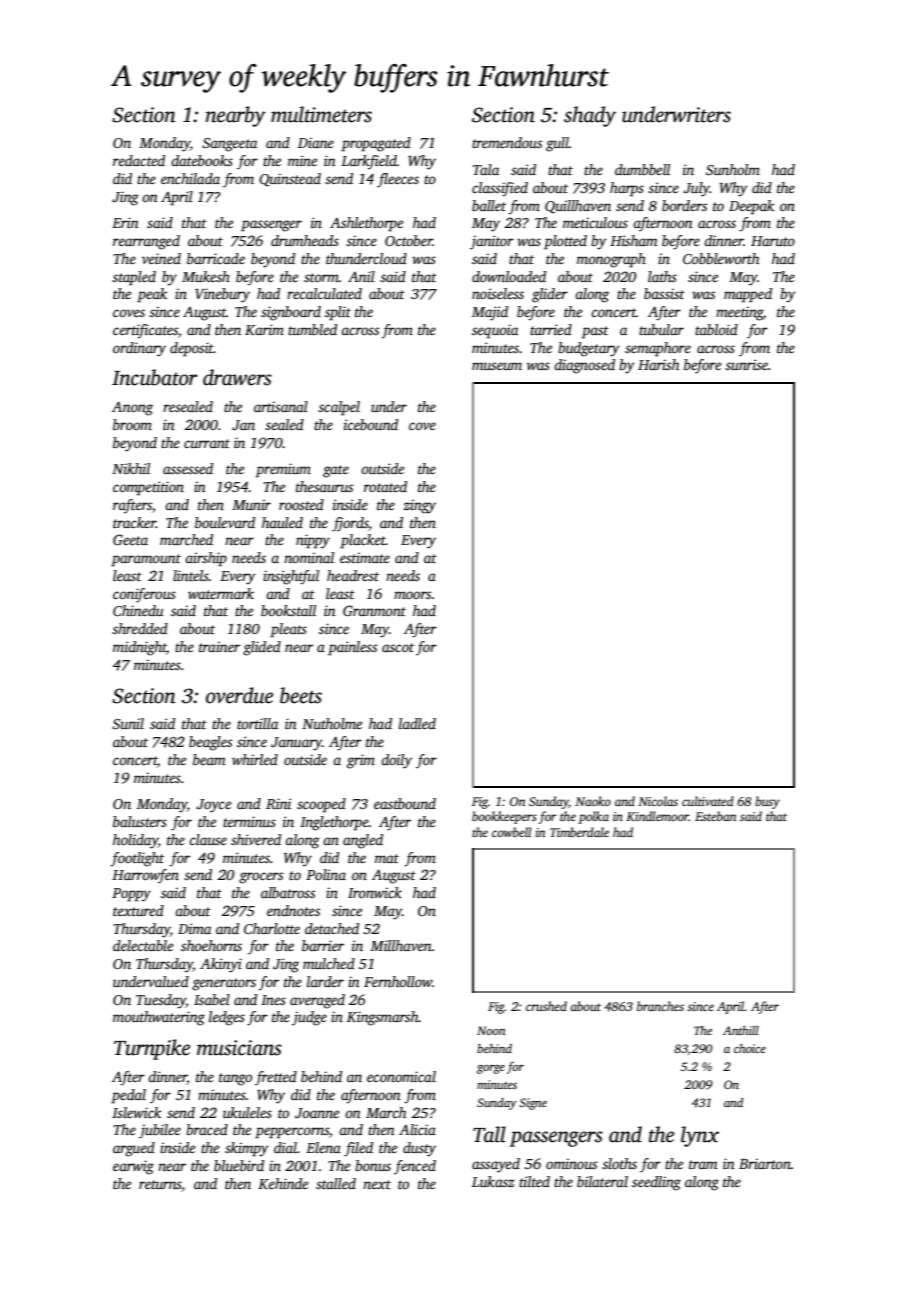 This image has height=1316, width=908. What do you see at coordinates (590, 116) in the image?
I see `shady` at bounding box center [590, 116].
